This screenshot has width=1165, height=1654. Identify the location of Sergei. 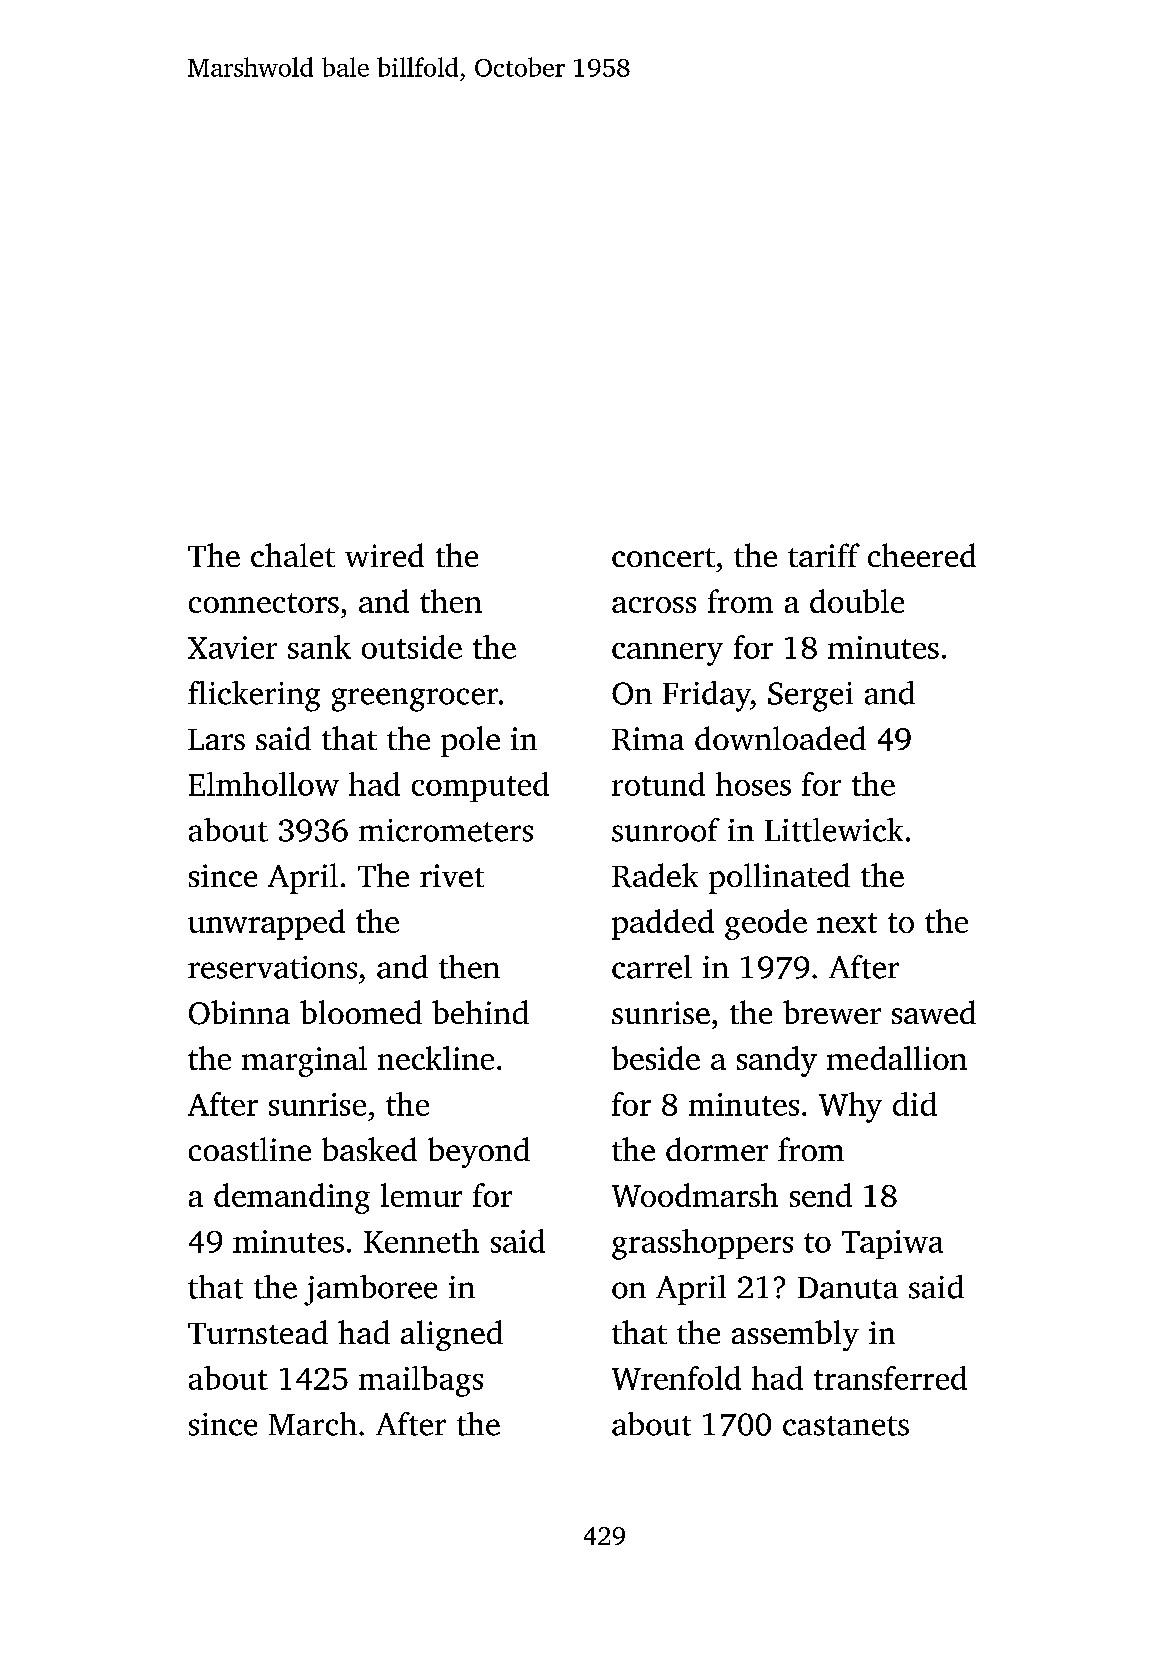
(810, 697).
